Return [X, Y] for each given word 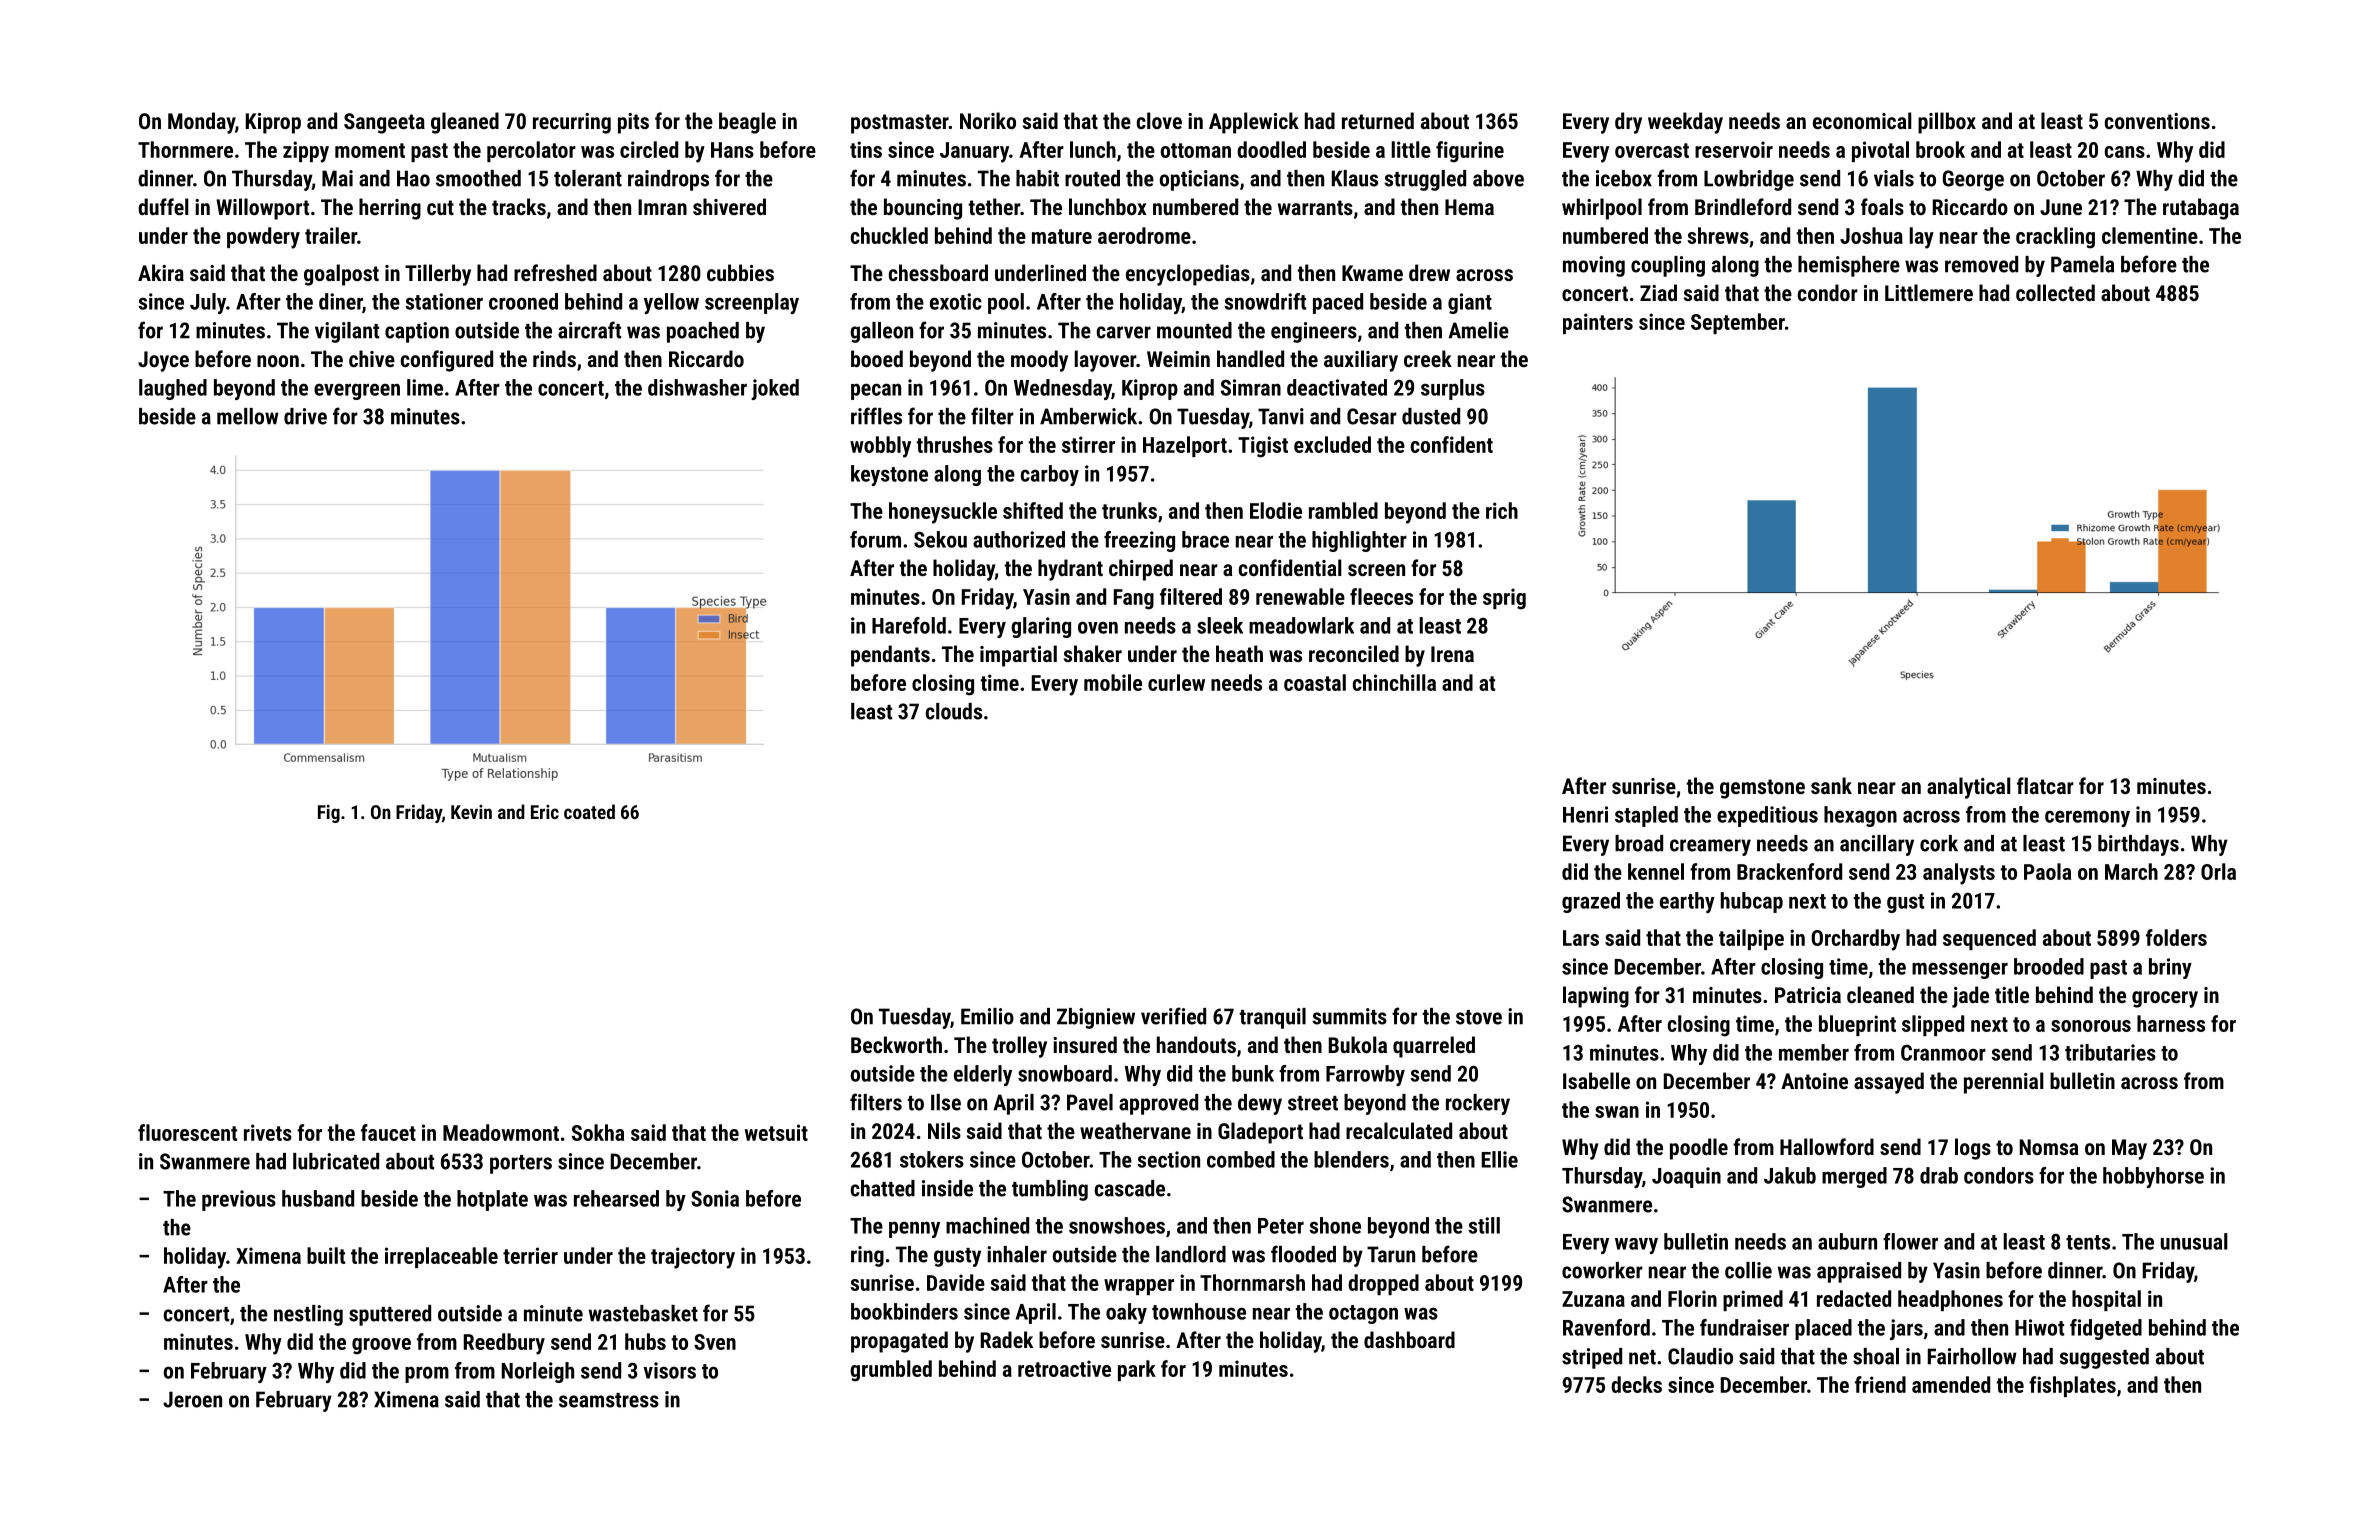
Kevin [471, 812]
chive [372, 358]
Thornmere [185, 149]
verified [1173, 1016]
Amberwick [1088, 416]
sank [1831, 785]
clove [1159, 120]
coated [589, 811]
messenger [1960, 970]
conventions [2157, 121]
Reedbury [504, 1344]
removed [1981, 264]
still [1484, 1225]
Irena [1452, 654]
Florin [1692, 1298]
